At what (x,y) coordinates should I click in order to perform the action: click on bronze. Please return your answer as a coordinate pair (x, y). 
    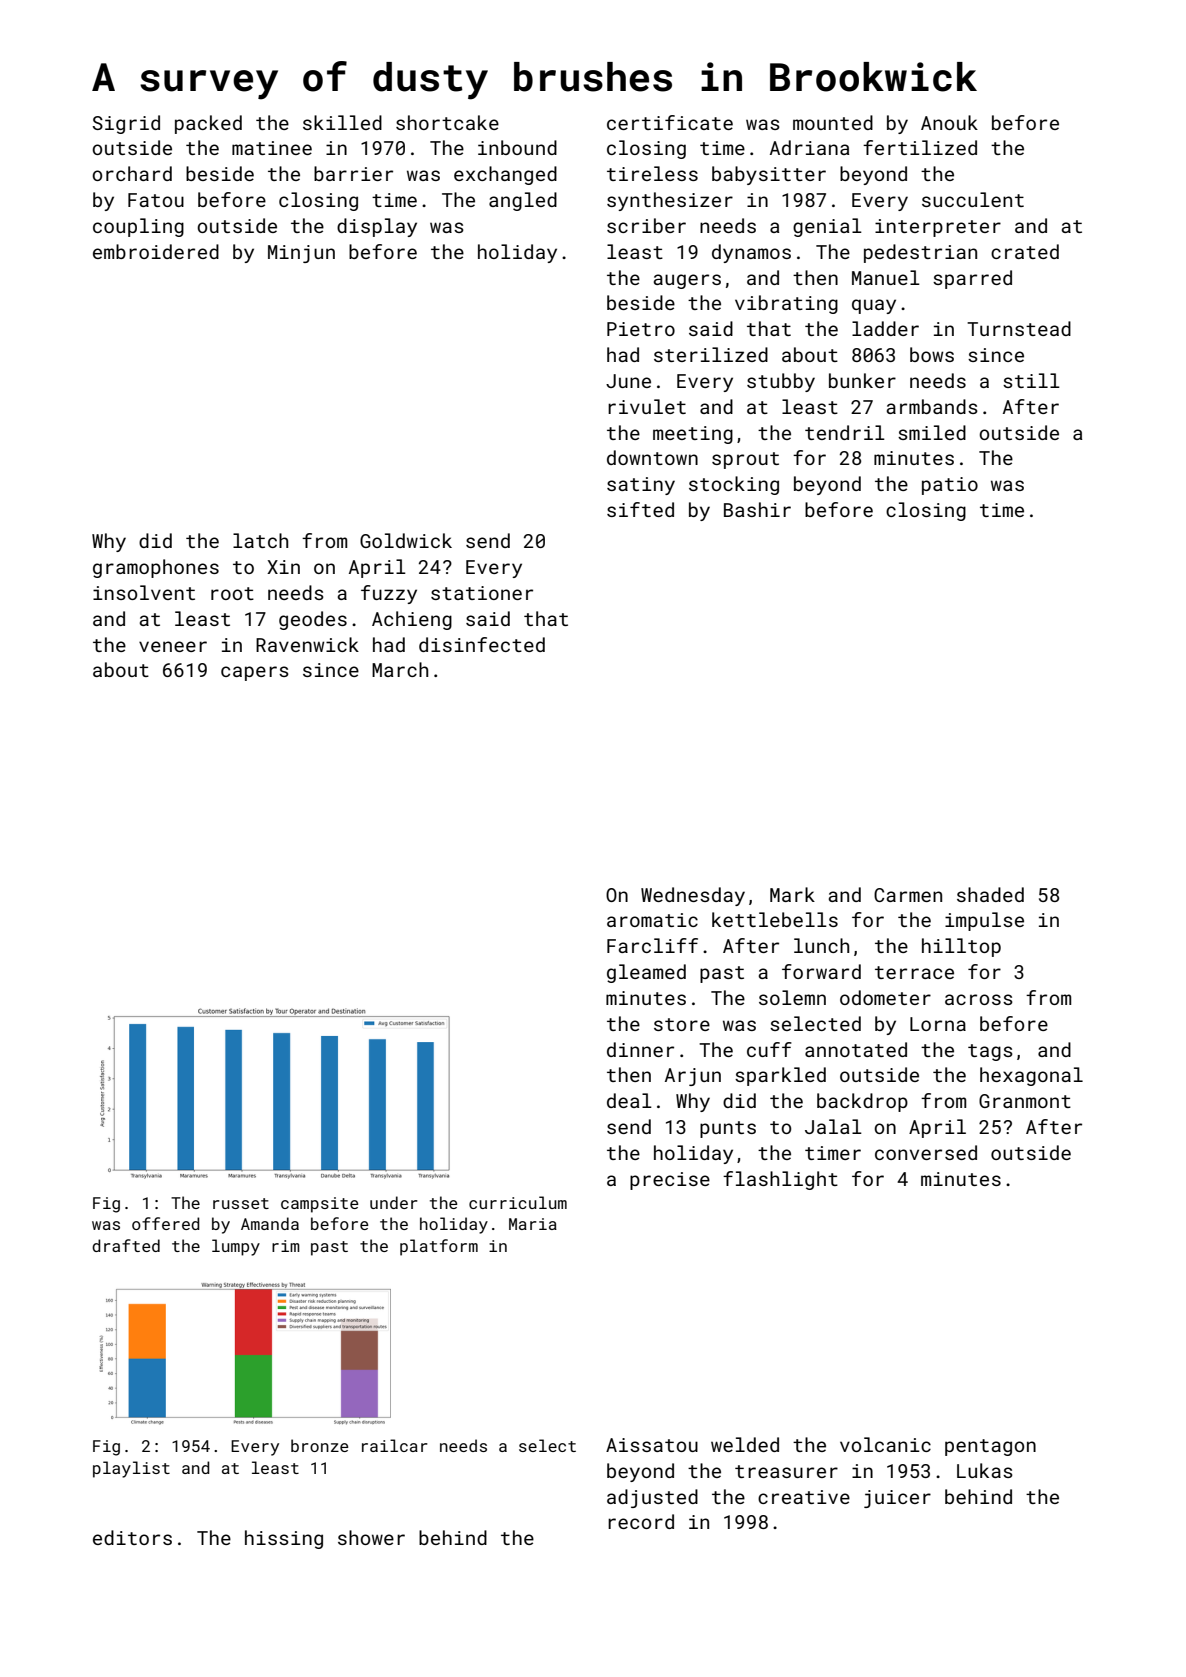
    Looking at the image, I should click on (319, 1445).
